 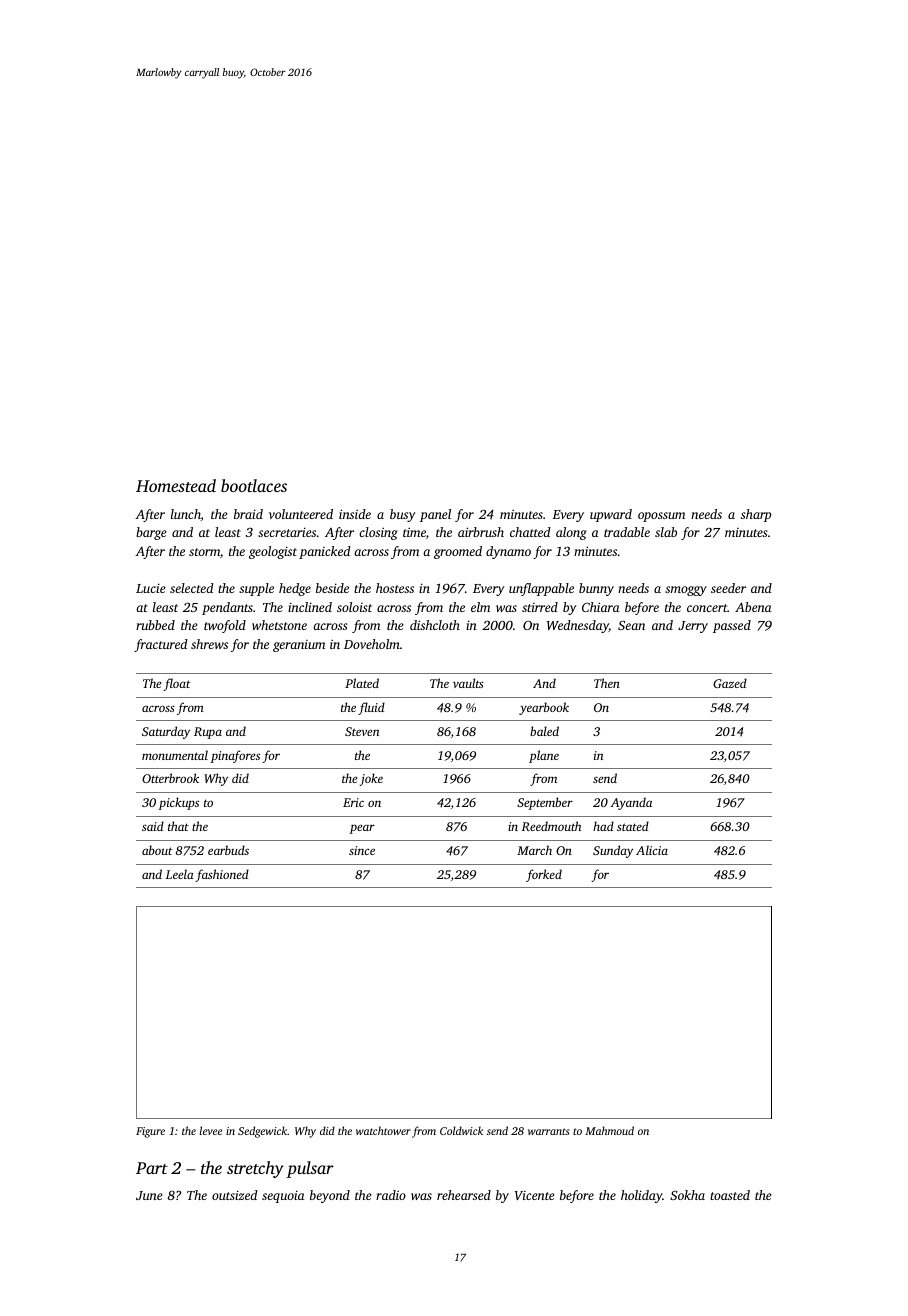 What do you see at coordinates (150, 1132) in the document?
I see `Figure` at bounding box center [150, 1132].
